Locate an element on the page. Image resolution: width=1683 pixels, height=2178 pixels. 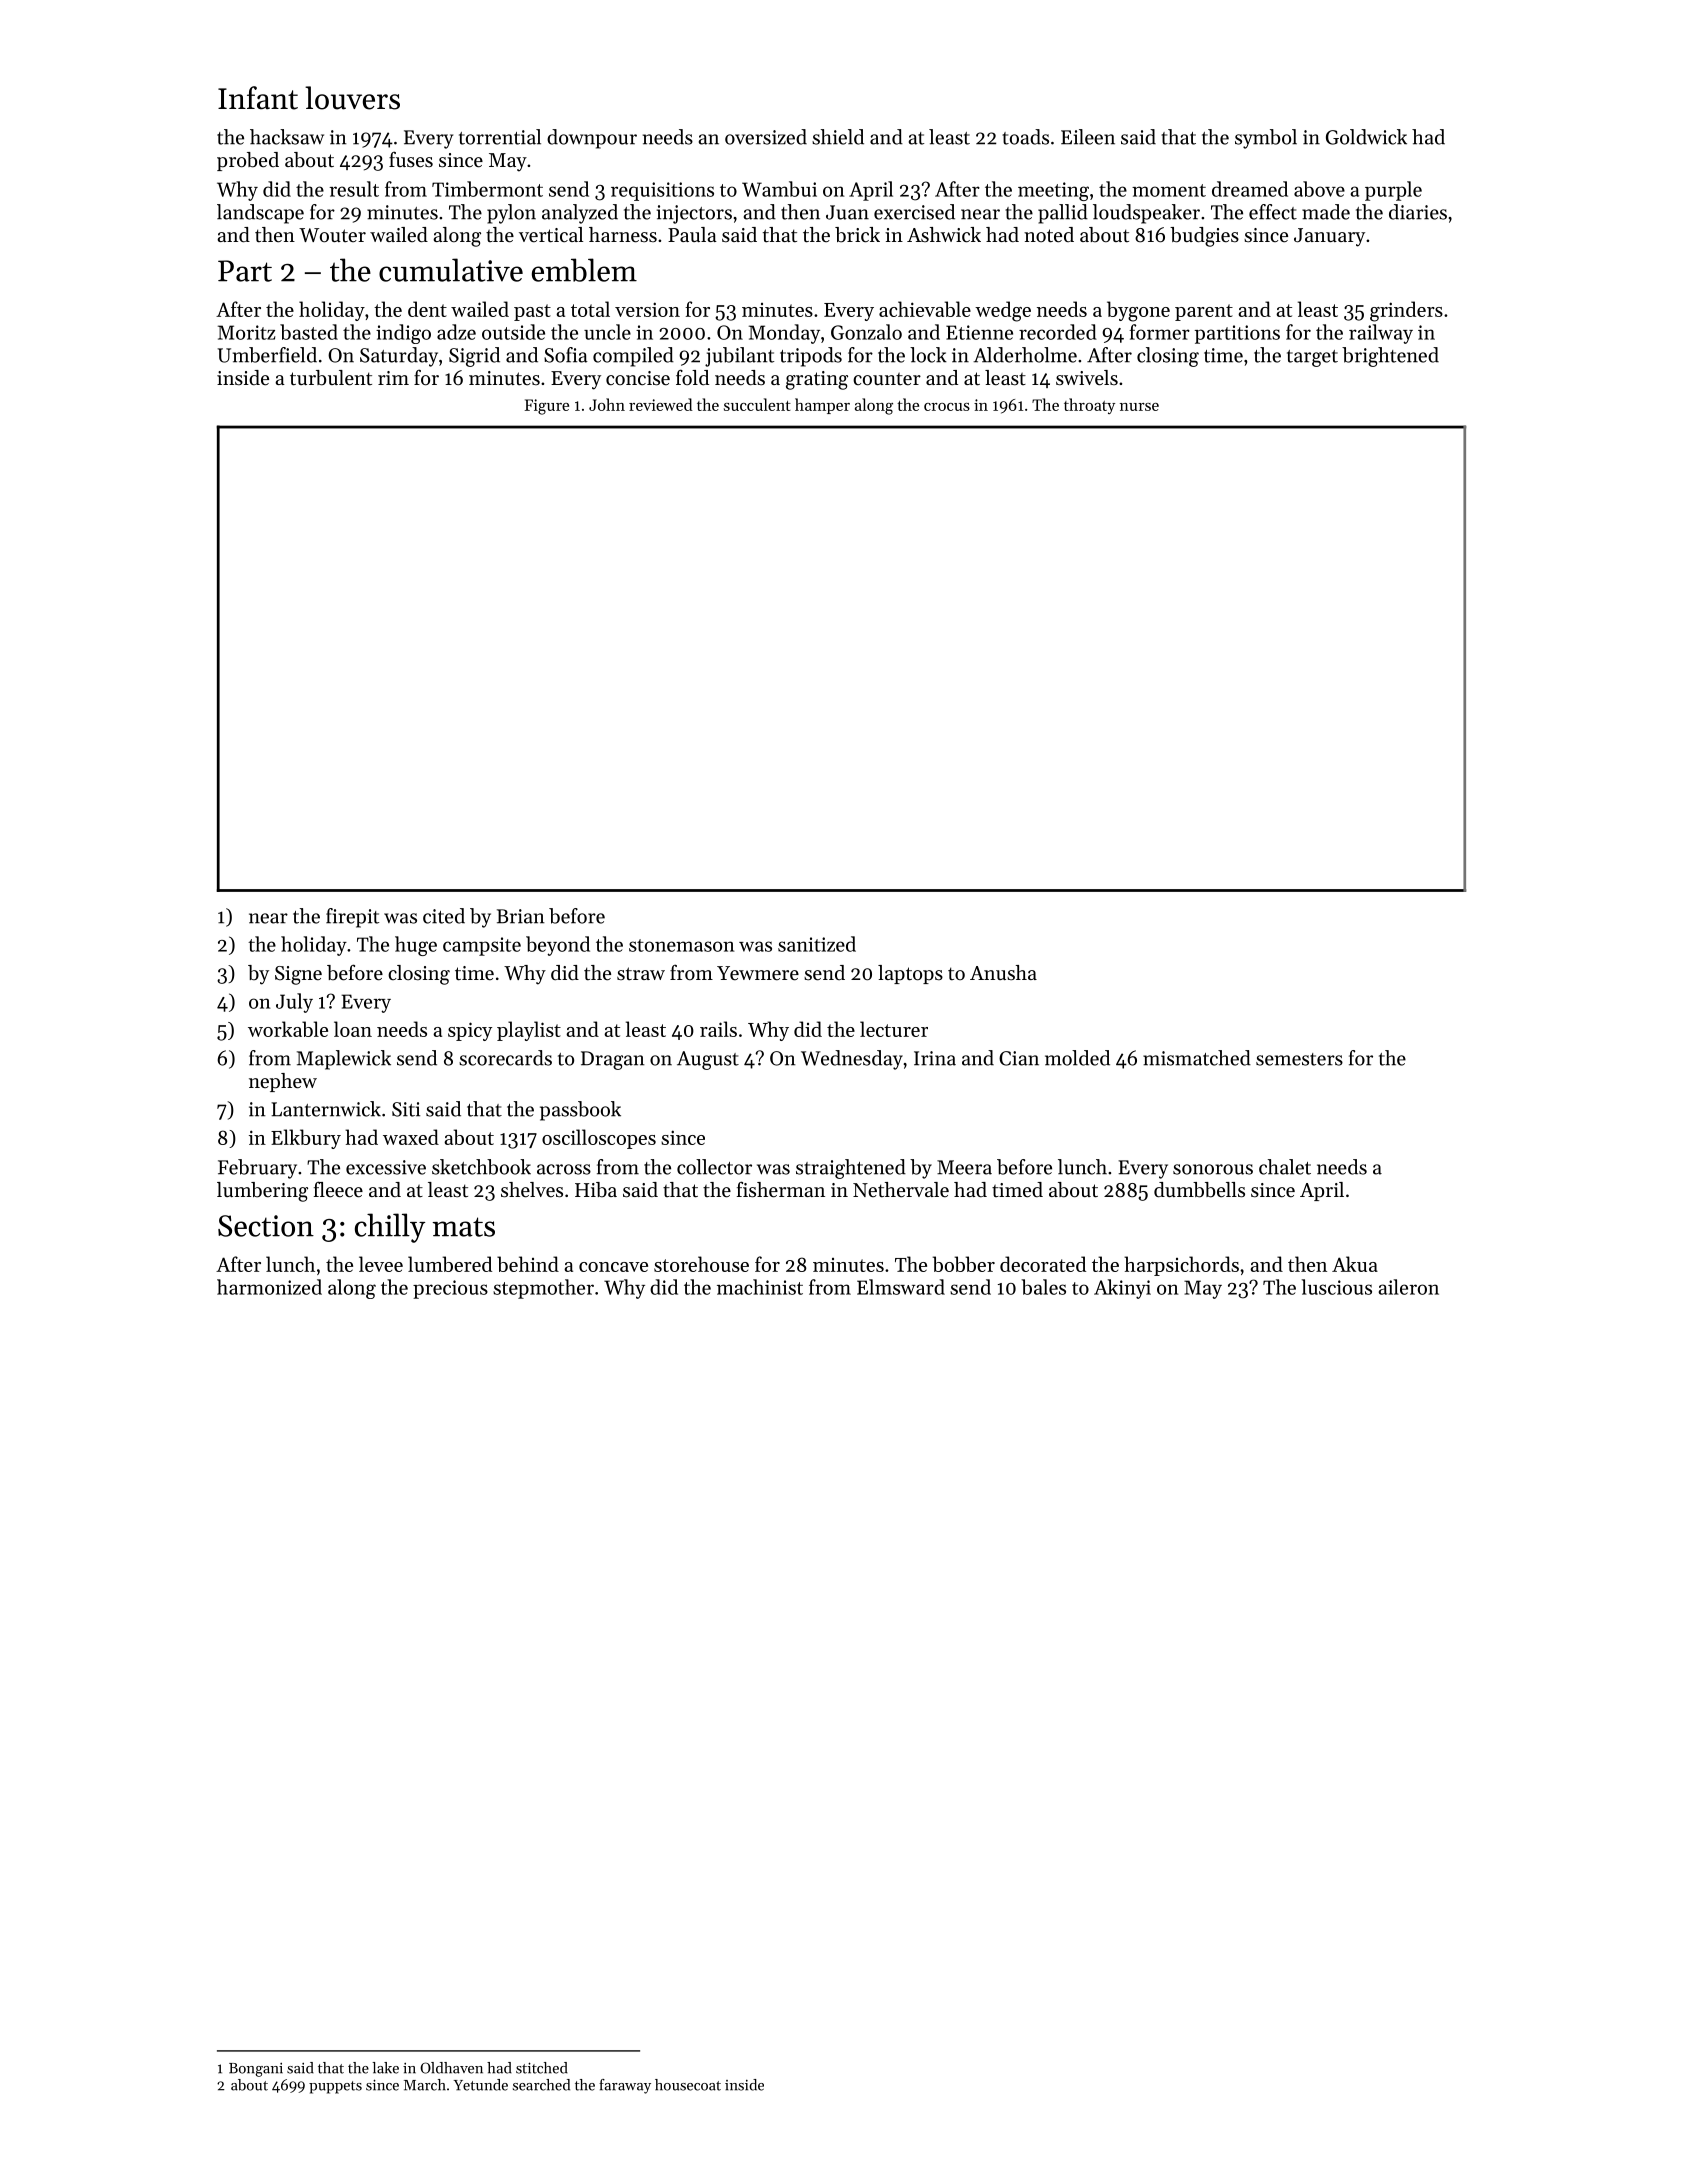
stitched is located at coordinates (542, 2068).
